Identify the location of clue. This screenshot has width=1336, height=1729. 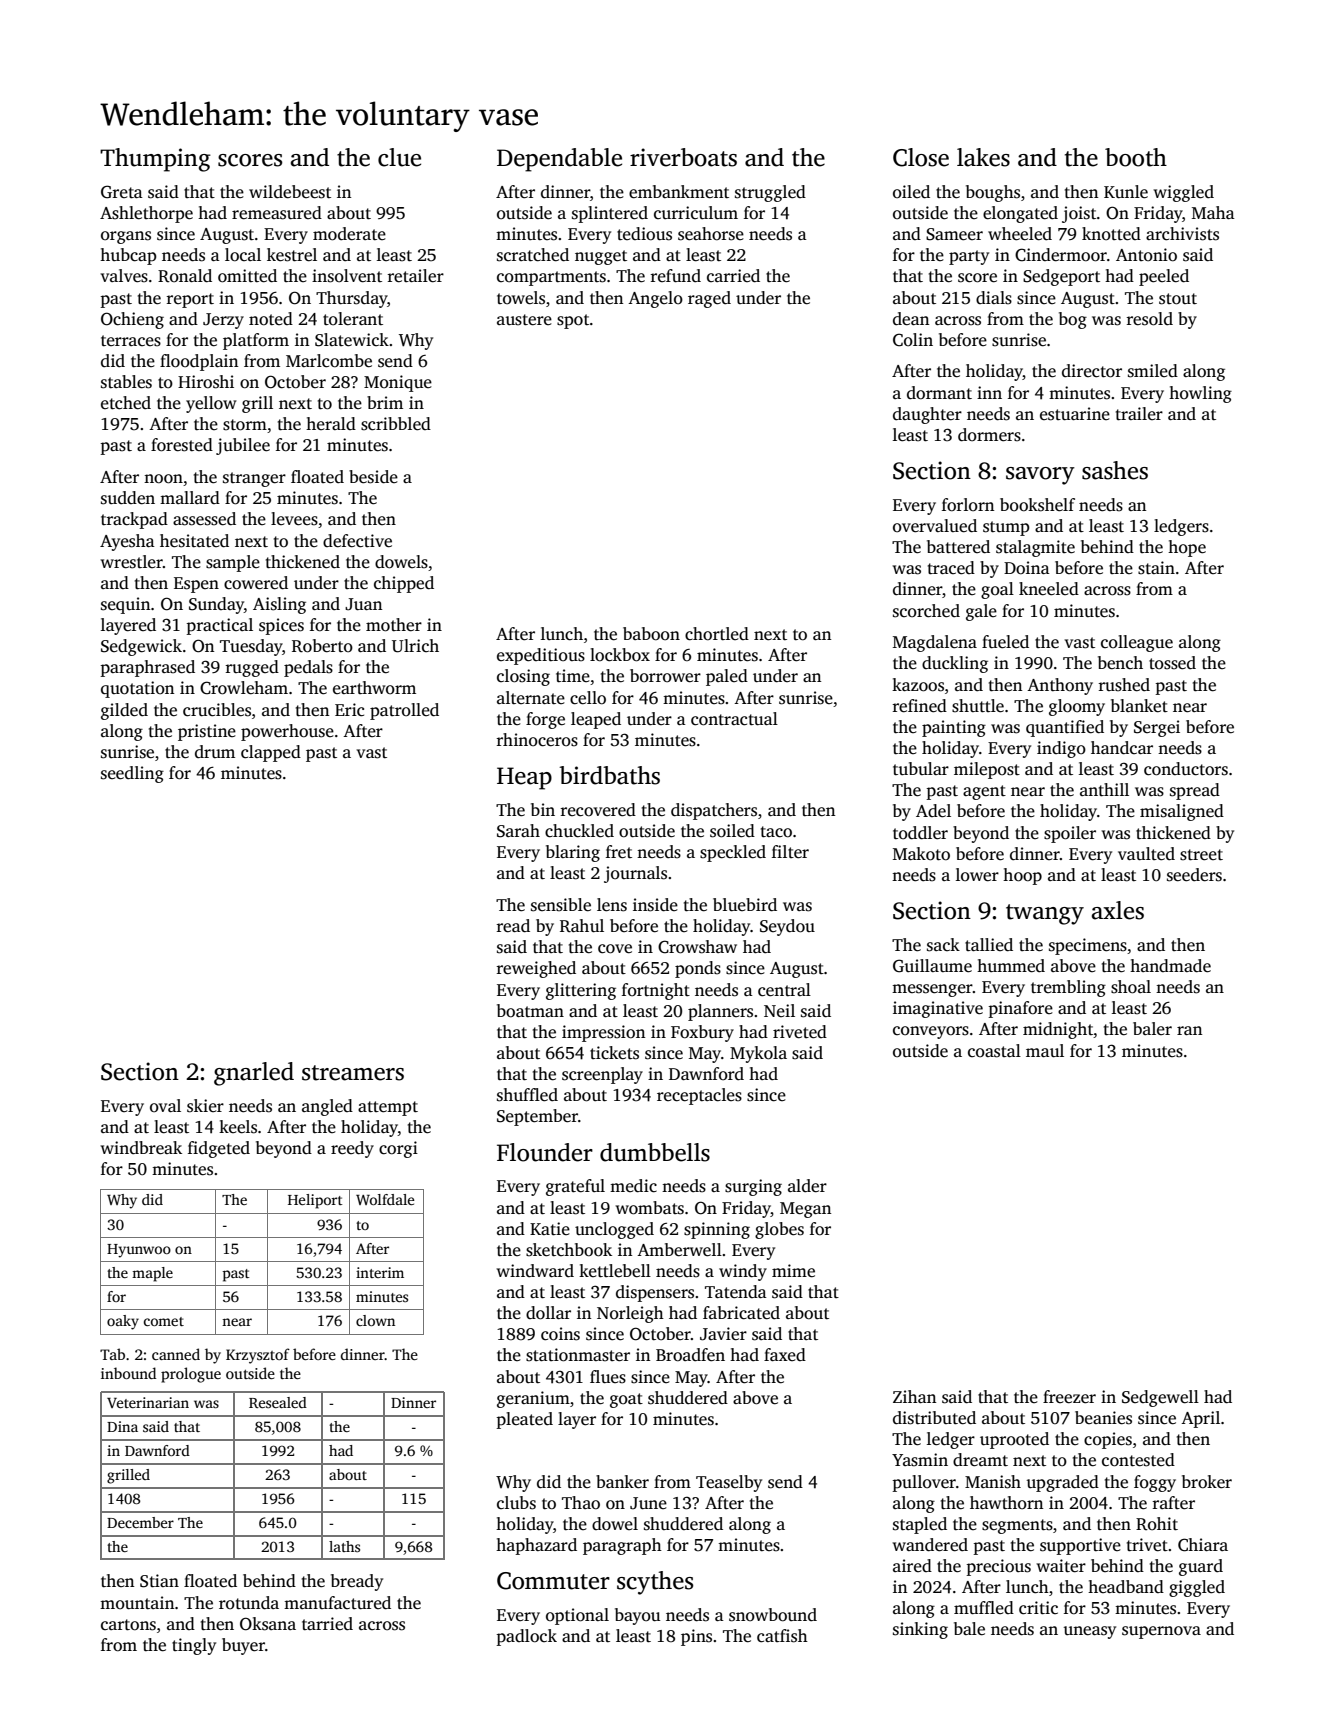
(399, 157).
